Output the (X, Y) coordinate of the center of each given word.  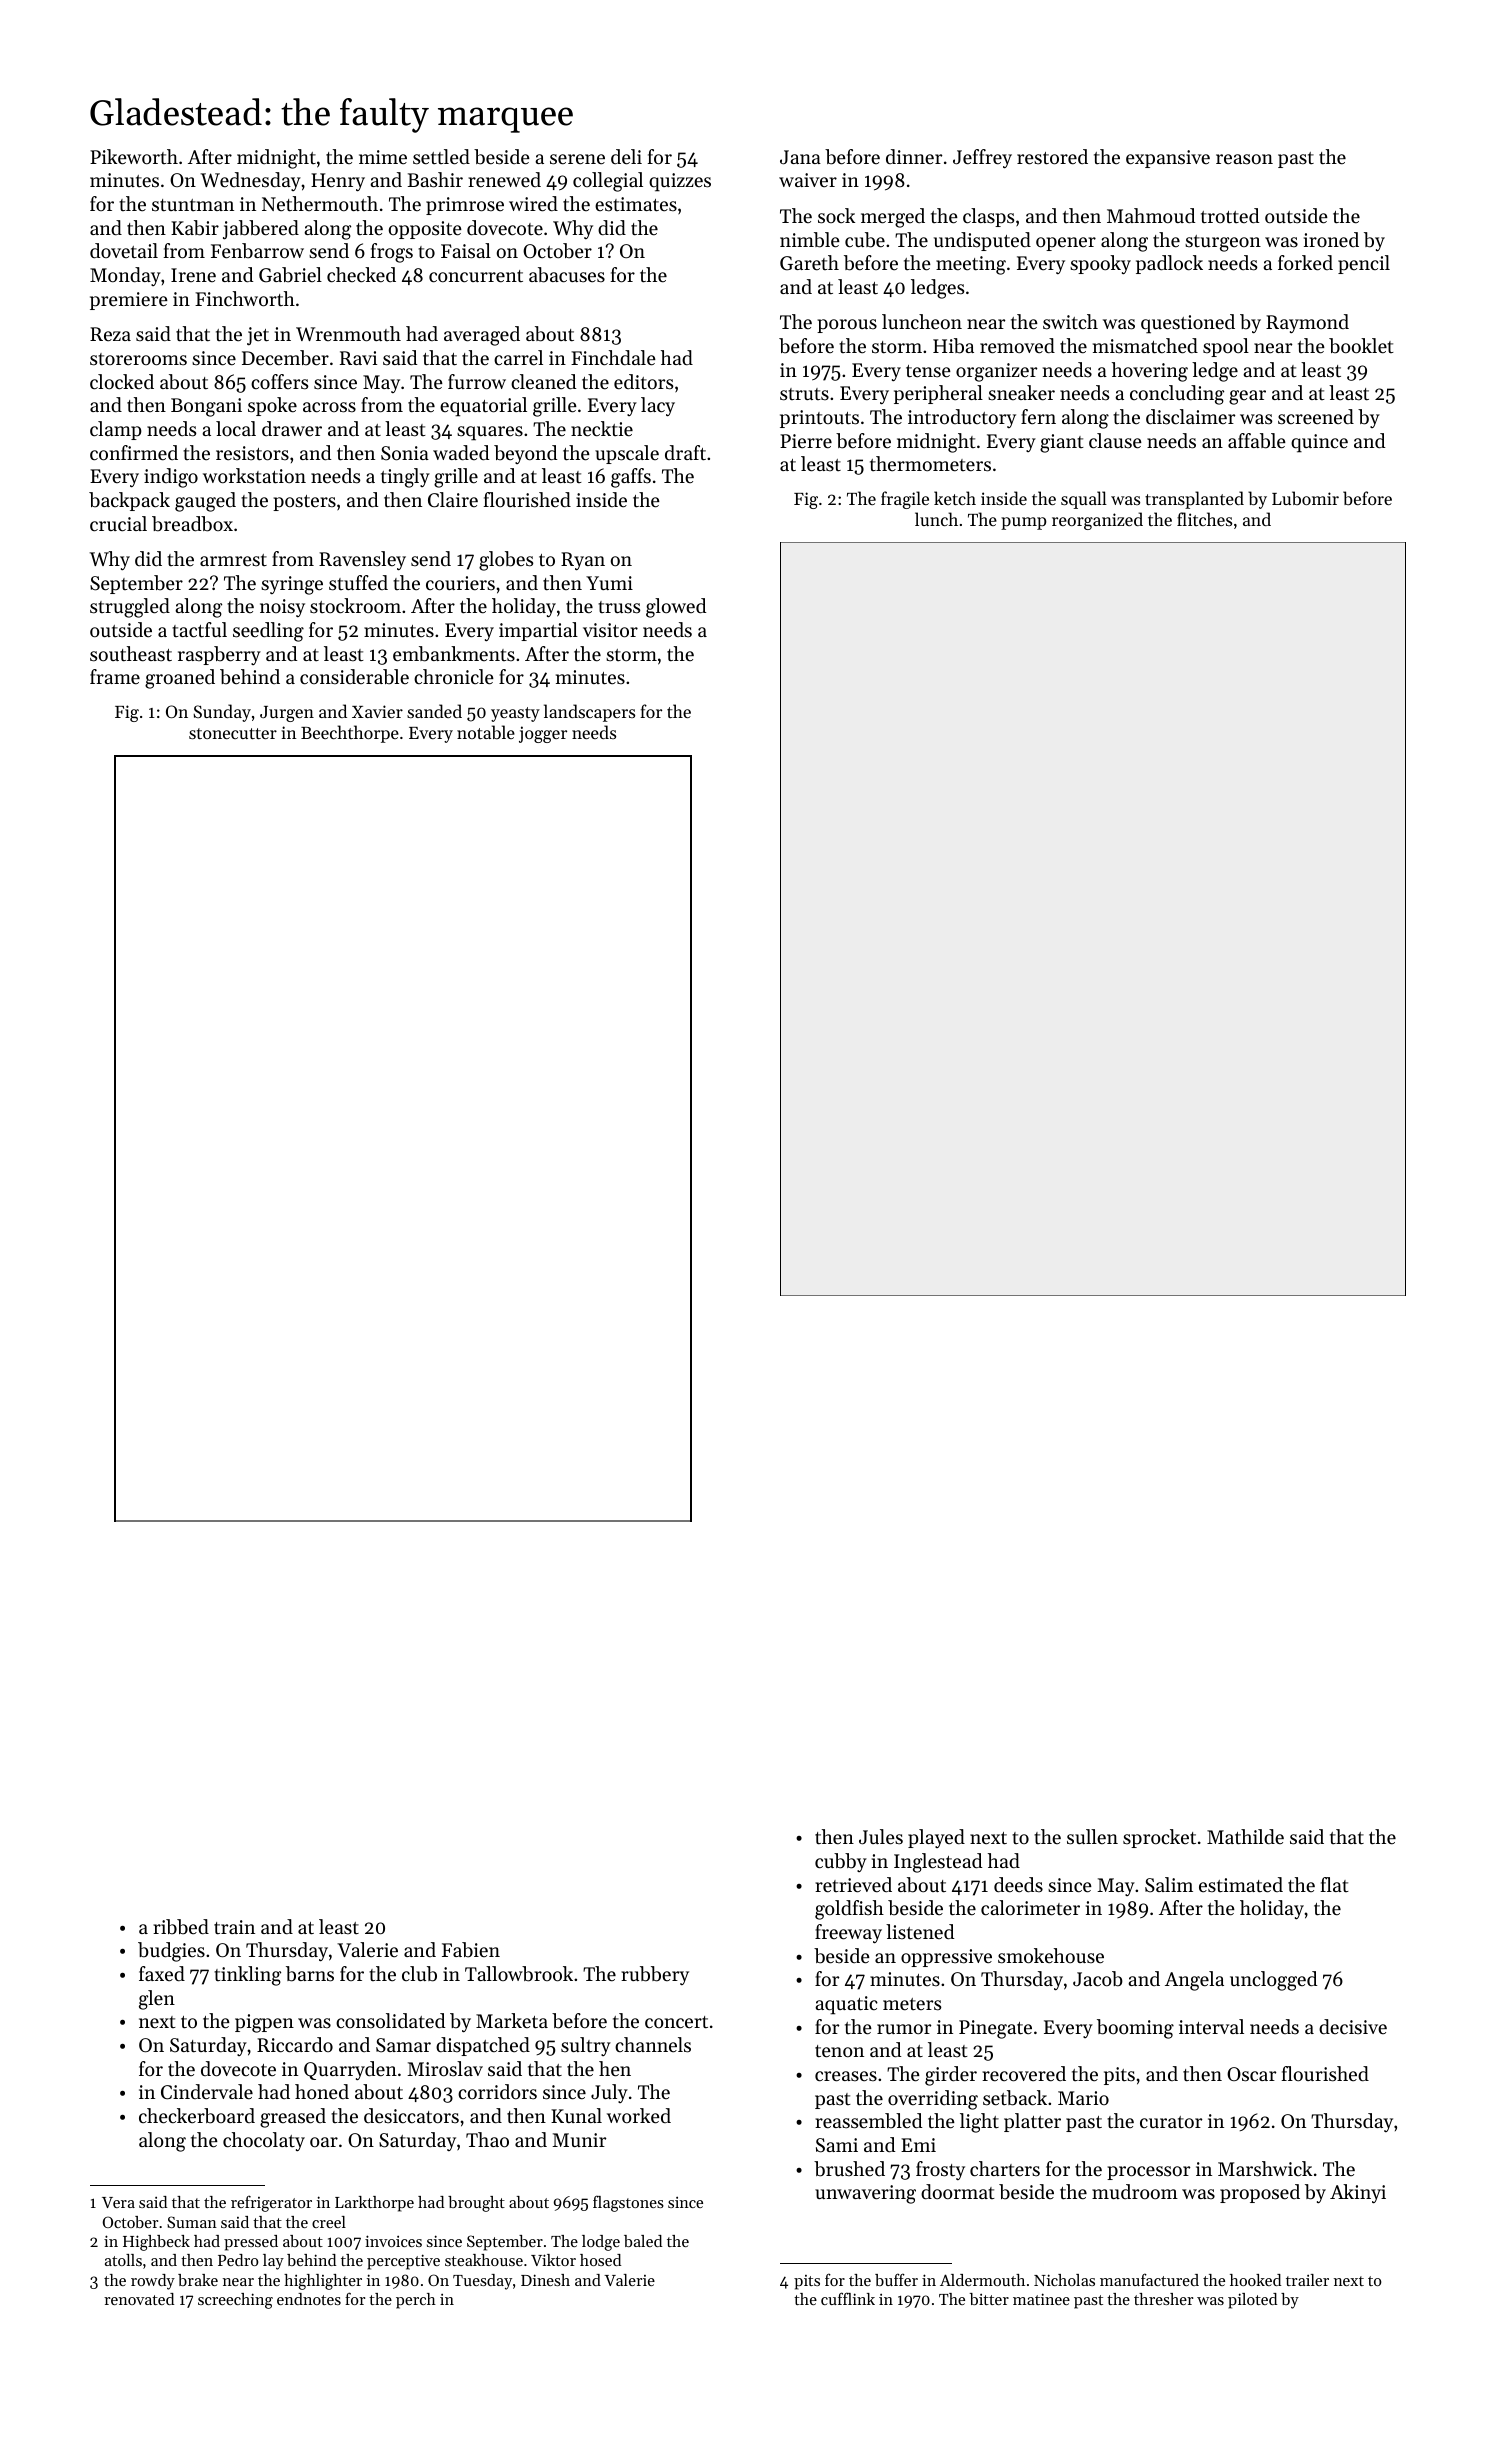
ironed (1331, 240)
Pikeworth (134, 157)
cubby (841, 1862)
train (234, 1927)
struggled (130, 608)
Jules (881, 1837)
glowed (676, 608)
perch (416, 2301)
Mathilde (1245, 1837)
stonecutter (233, 733)
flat (1335, 1884)
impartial (538, 631)
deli (626, 157)
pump (1023, 523)
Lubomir (1305, 498)
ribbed (181, 1927)
